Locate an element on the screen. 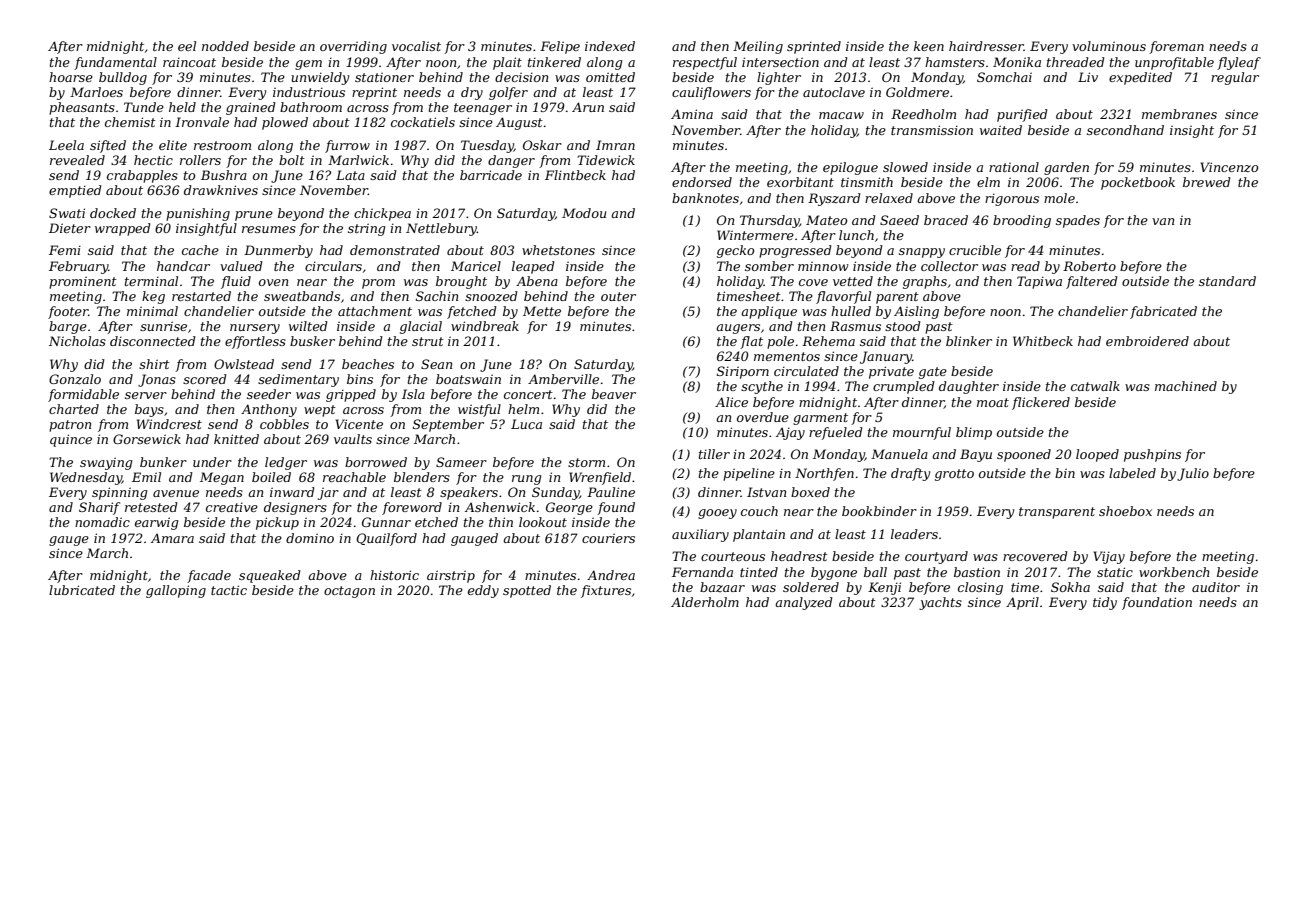 This screenshot has height=924, width=1308. Gonzalo is located at coordinates (75, 379).
